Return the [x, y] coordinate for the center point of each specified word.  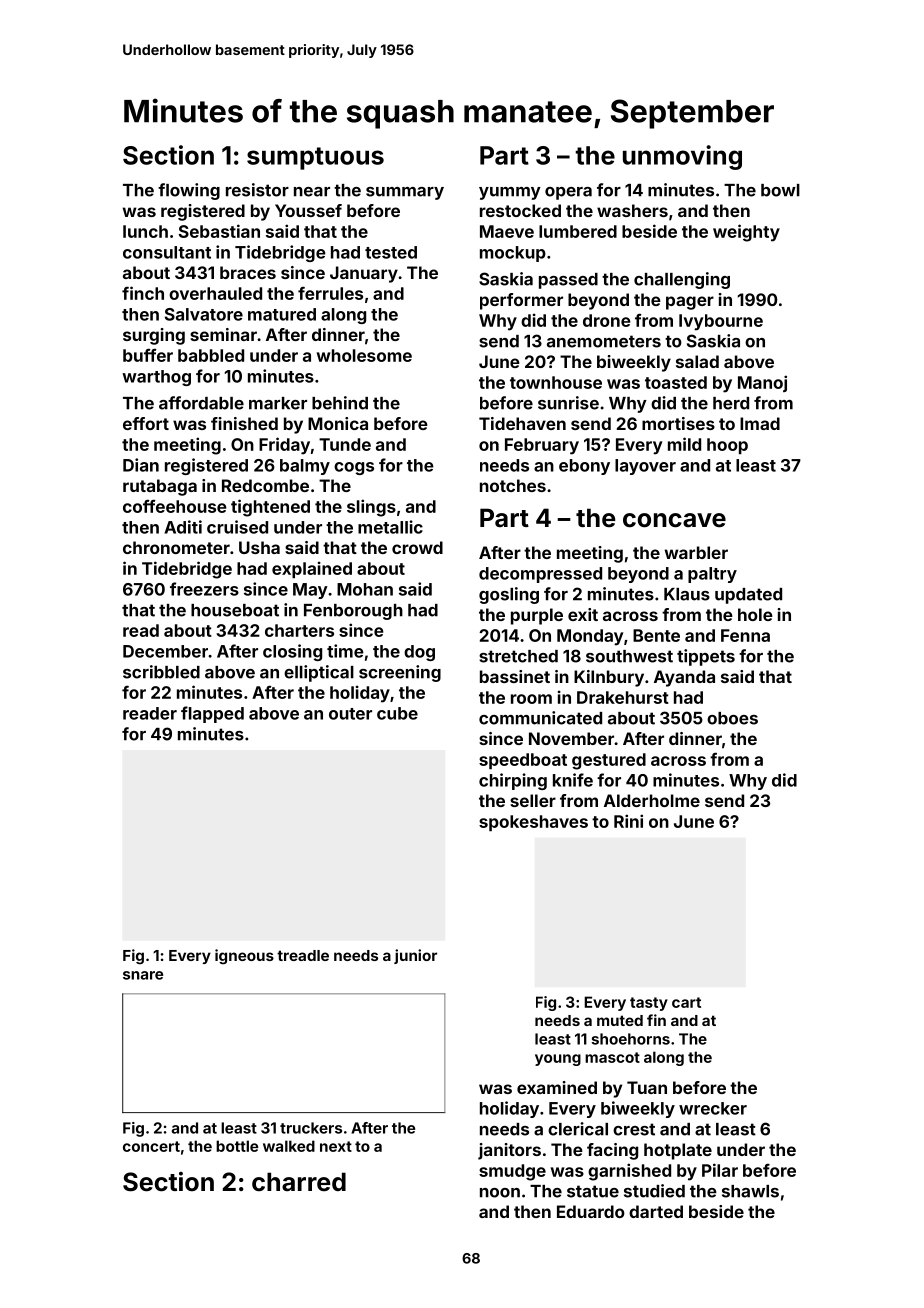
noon [500, 1193]
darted [656, 1211]
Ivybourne [721, 322]
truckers [311, 1128]
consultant [167, 252]
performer [521, 301]
